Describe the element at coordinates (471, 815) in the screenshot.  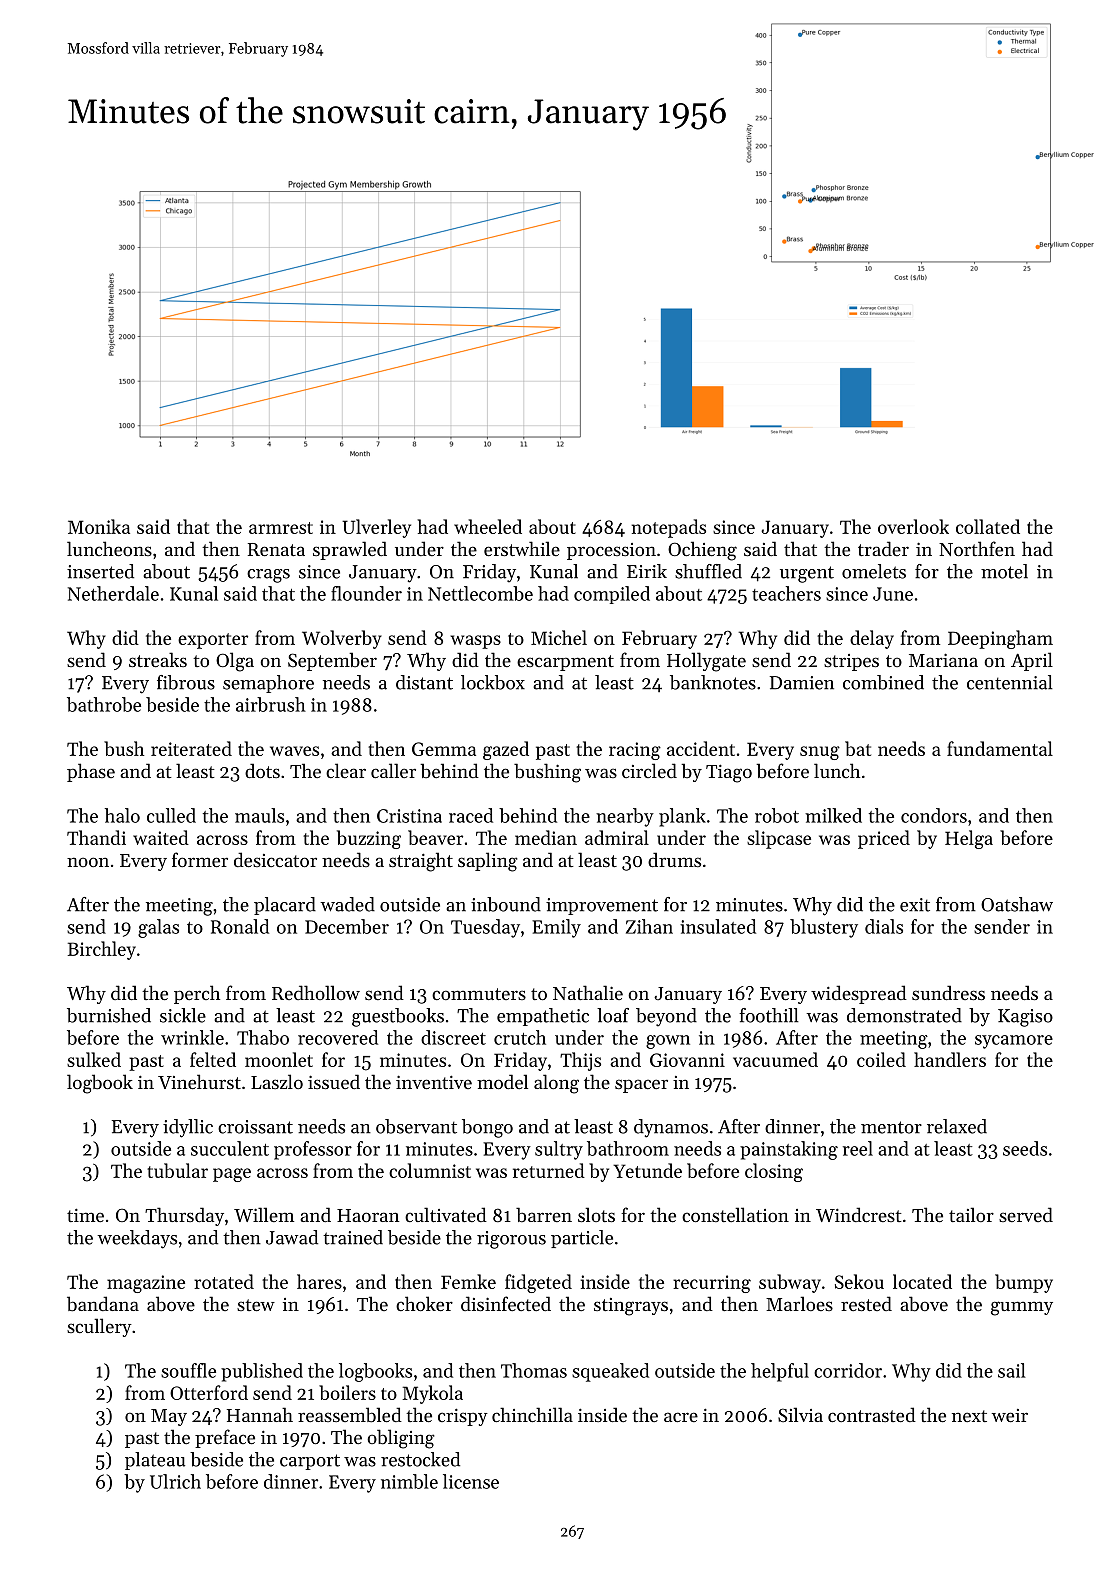
I see `raced` at that location.
